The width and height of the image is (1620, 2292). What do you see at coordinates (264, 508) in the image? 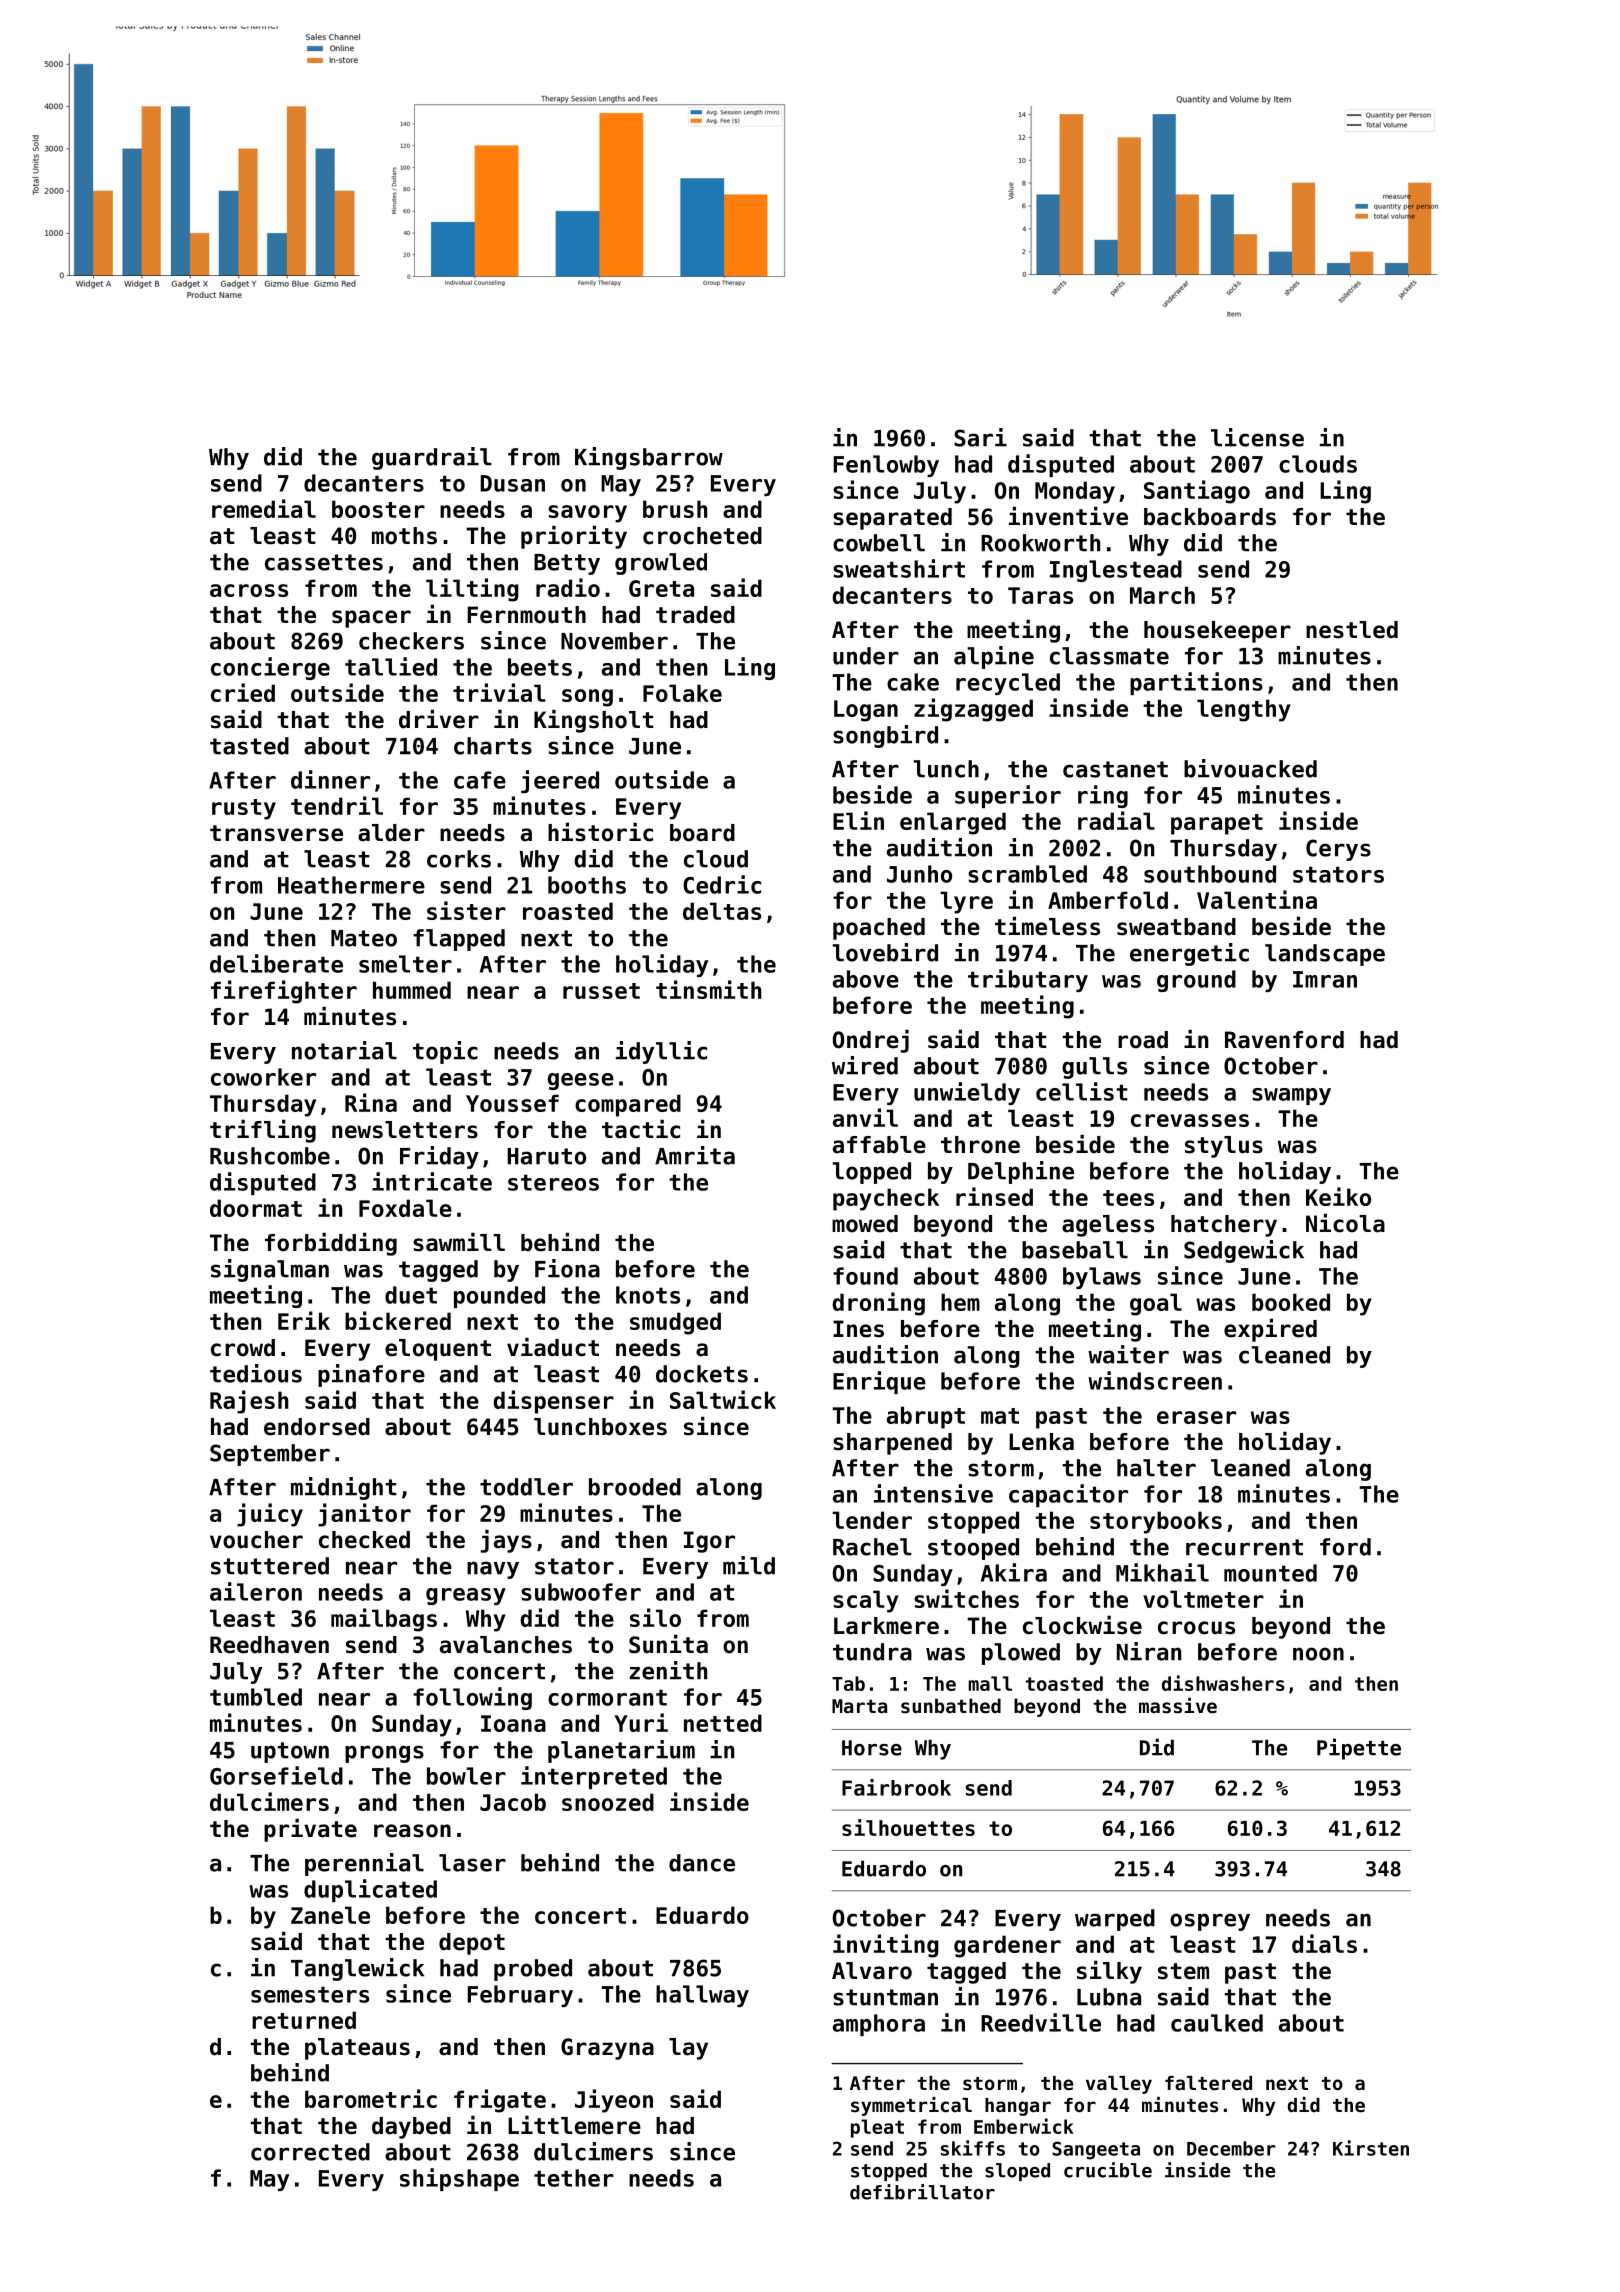
I see `remedial` at bounding box center [264, 508].
